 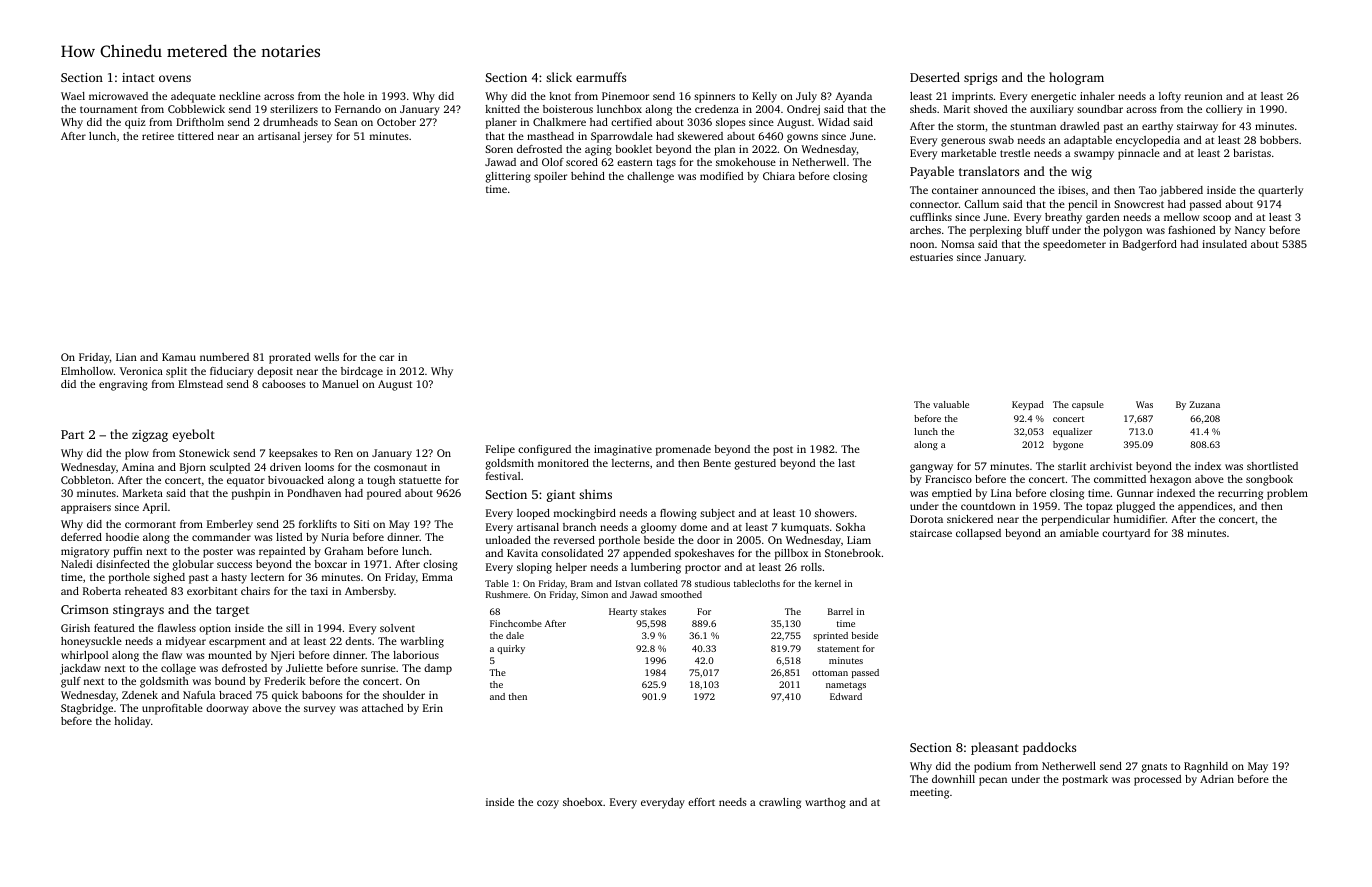 What do you see at coordinates (922, 245) in the document?
I see `noon` at bounding box center [922, 245].
